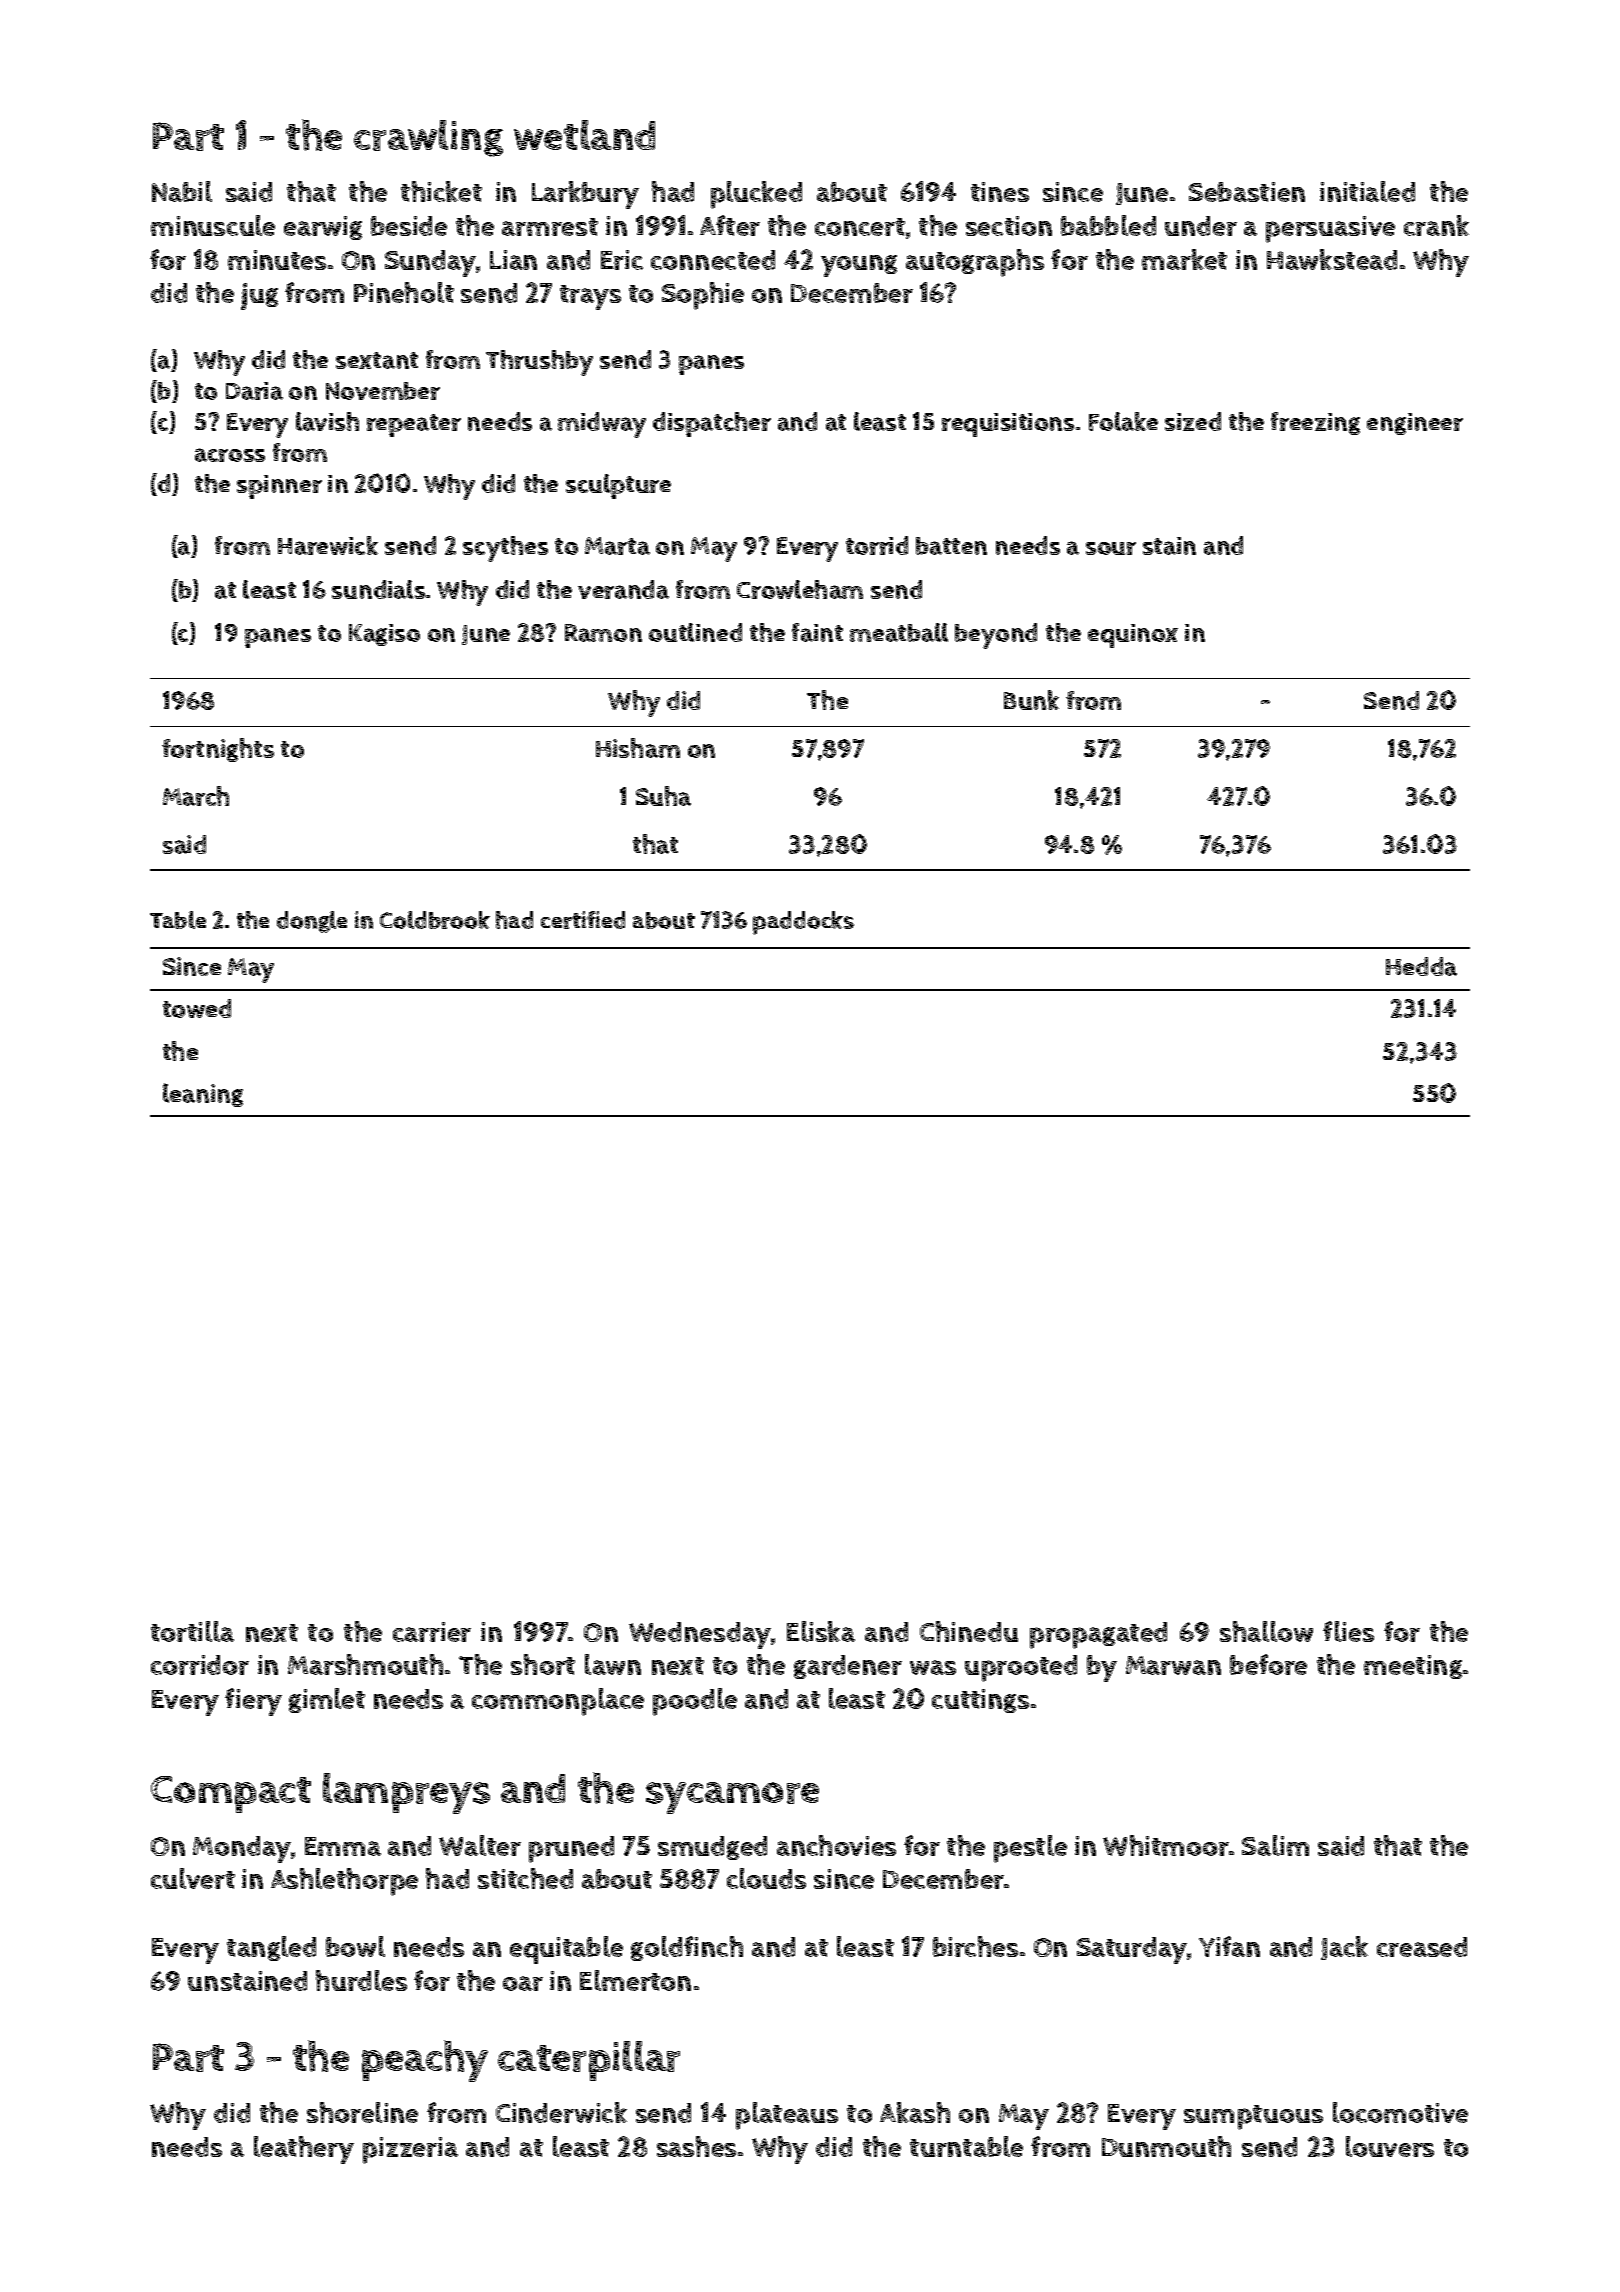 The image size is (1620, 2292). Describe the element at coordinates (1008, 425) in the document. I see `requisitions` at that location.
